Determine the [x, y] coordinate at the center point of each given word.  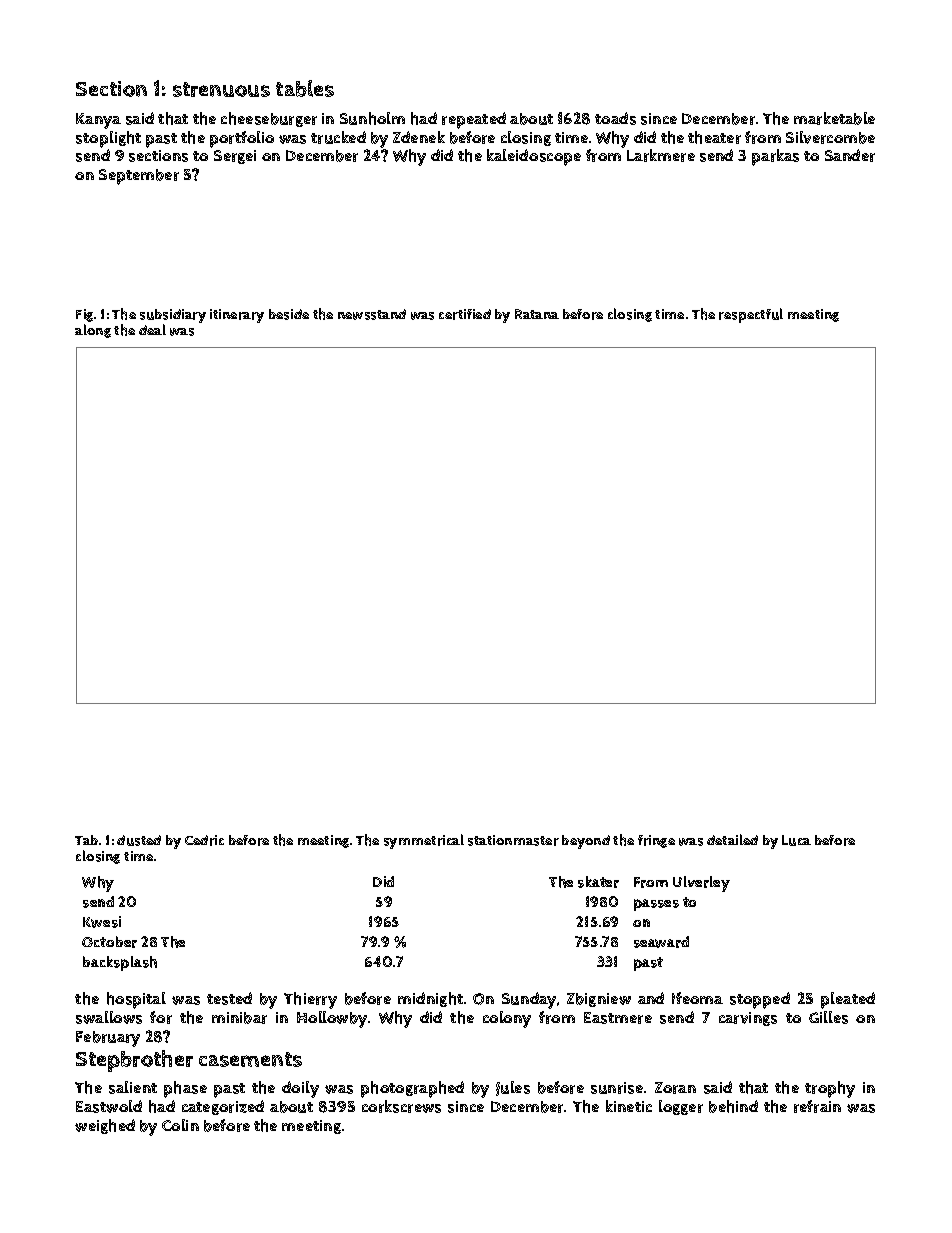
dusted [139, 840]
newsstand [372, 314]
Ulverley [701, 884]
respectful [751, 315]
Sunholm [372, 118]
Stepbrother [134, 1061]
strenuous [221, 89]
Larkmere [661, 155]
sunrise [617, 1088]
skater [598, 882]
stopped [760, 1000]
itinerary [237, 316]
